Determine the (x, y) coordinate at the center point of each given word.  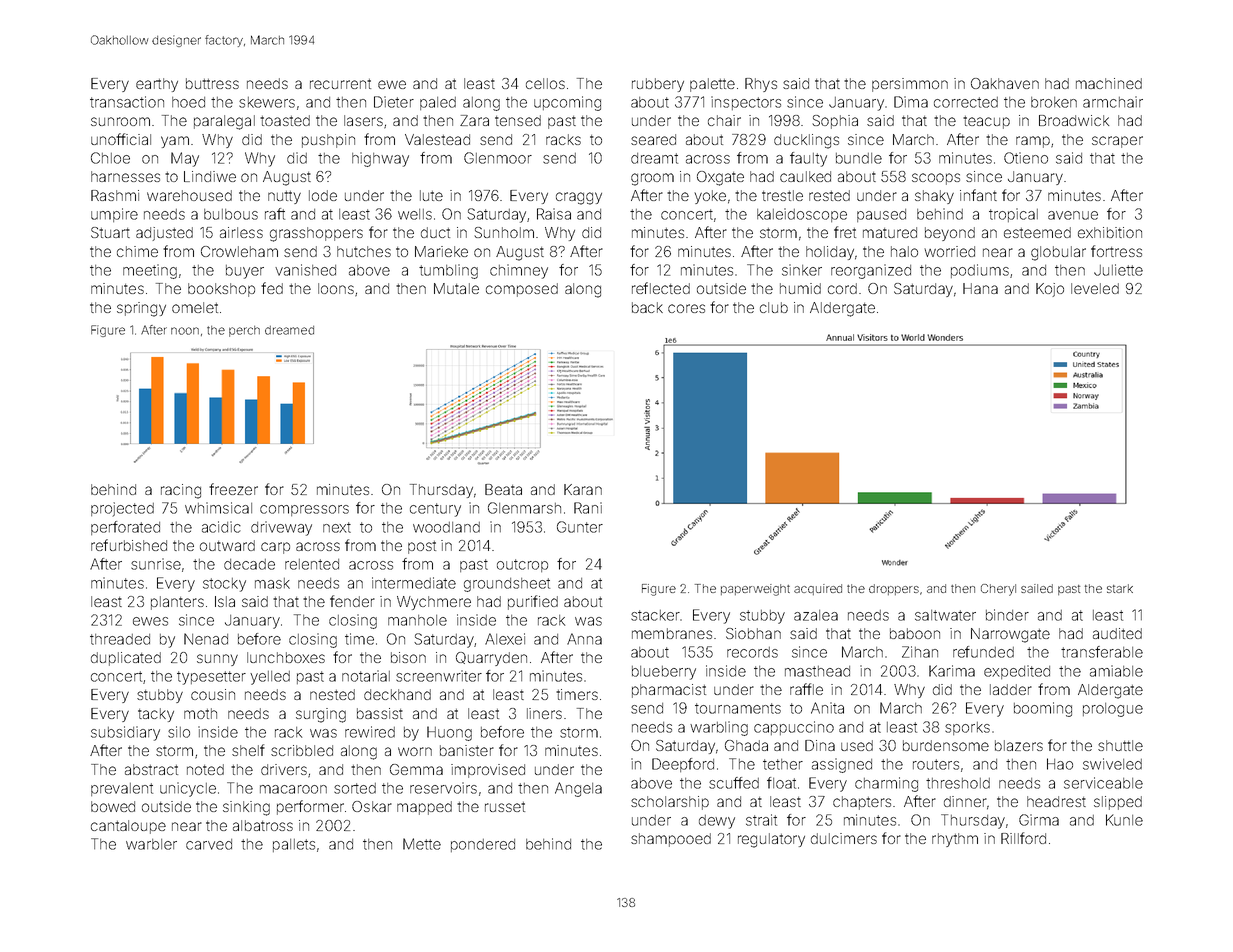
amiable (1116, 671)
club (774, 307)
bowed (113, 806)
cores (686, 308)
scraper (1117, 142)
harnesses (125, 176)
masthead (817, 671)
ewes (150, 621)
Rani (588, 508)
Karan (583, 489)
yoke (710, 197)
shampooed (671, 840)
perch (244, 331)
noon (185, 331)
